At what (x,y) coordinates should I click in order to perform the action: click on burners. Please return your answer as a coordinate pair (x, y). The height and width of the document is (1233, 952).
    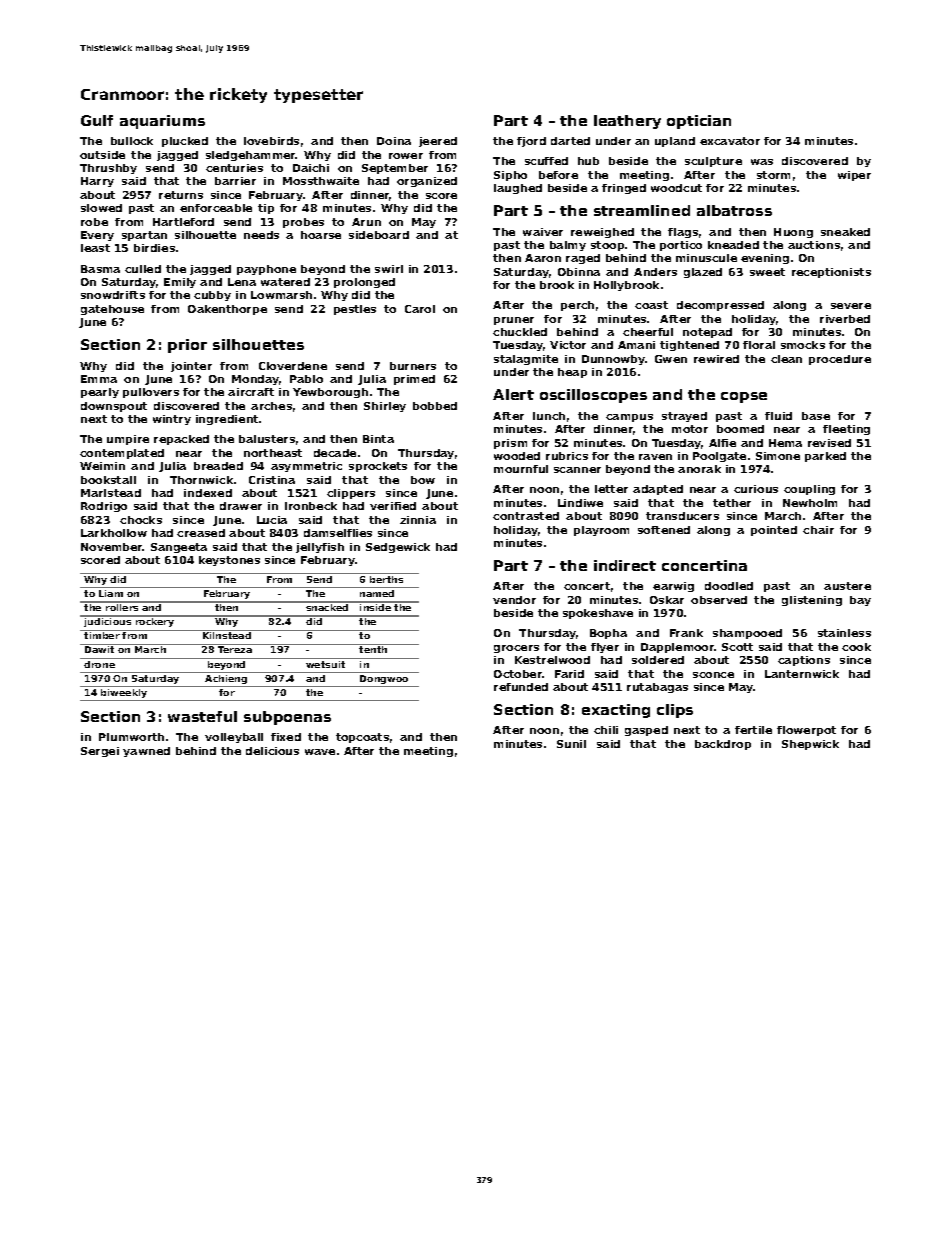
    Looking at the image, I should click on (413, 366).
